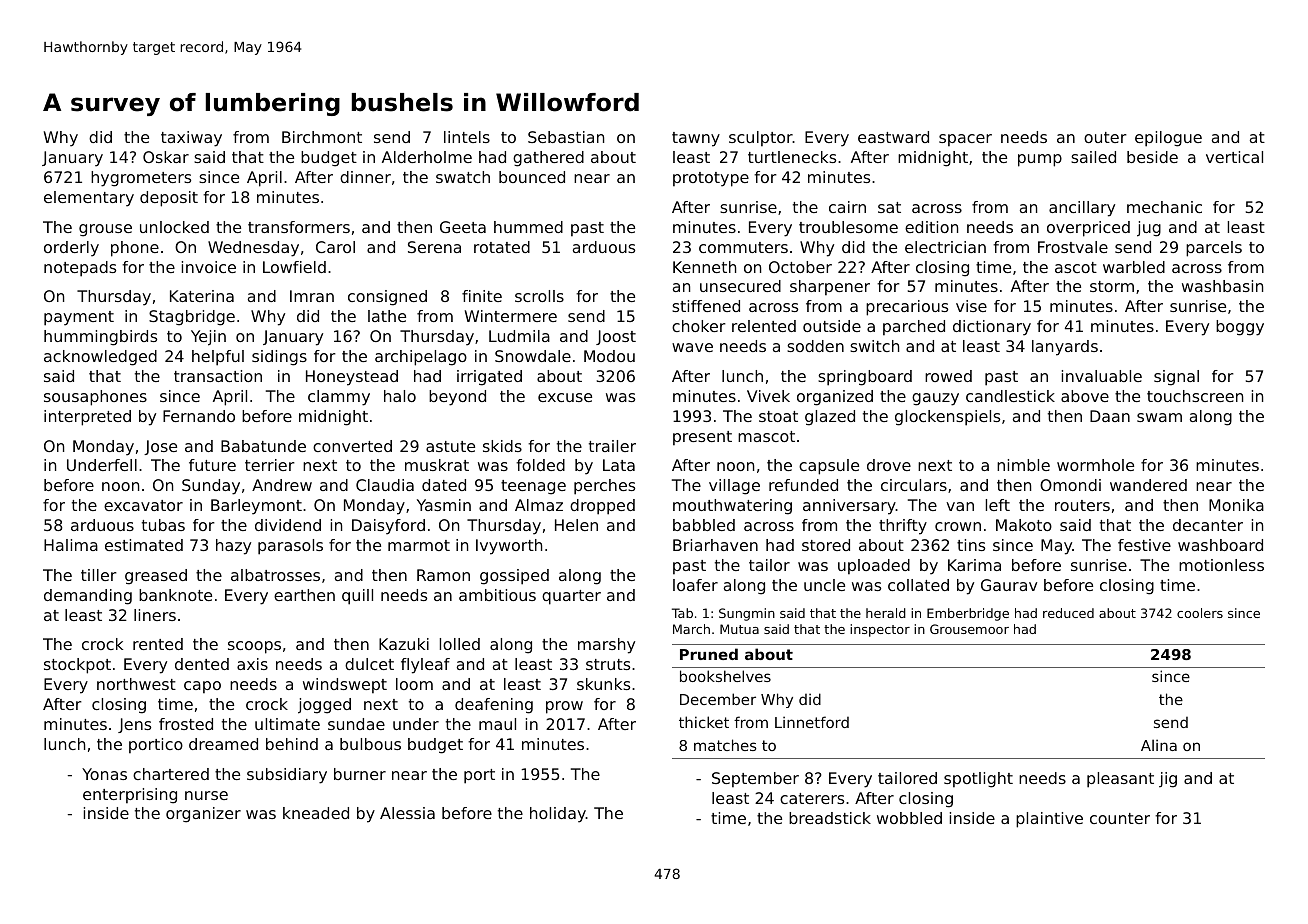 This screenshot has width=1308, height=924. I want to click on breadstick, so click(830, 818).
